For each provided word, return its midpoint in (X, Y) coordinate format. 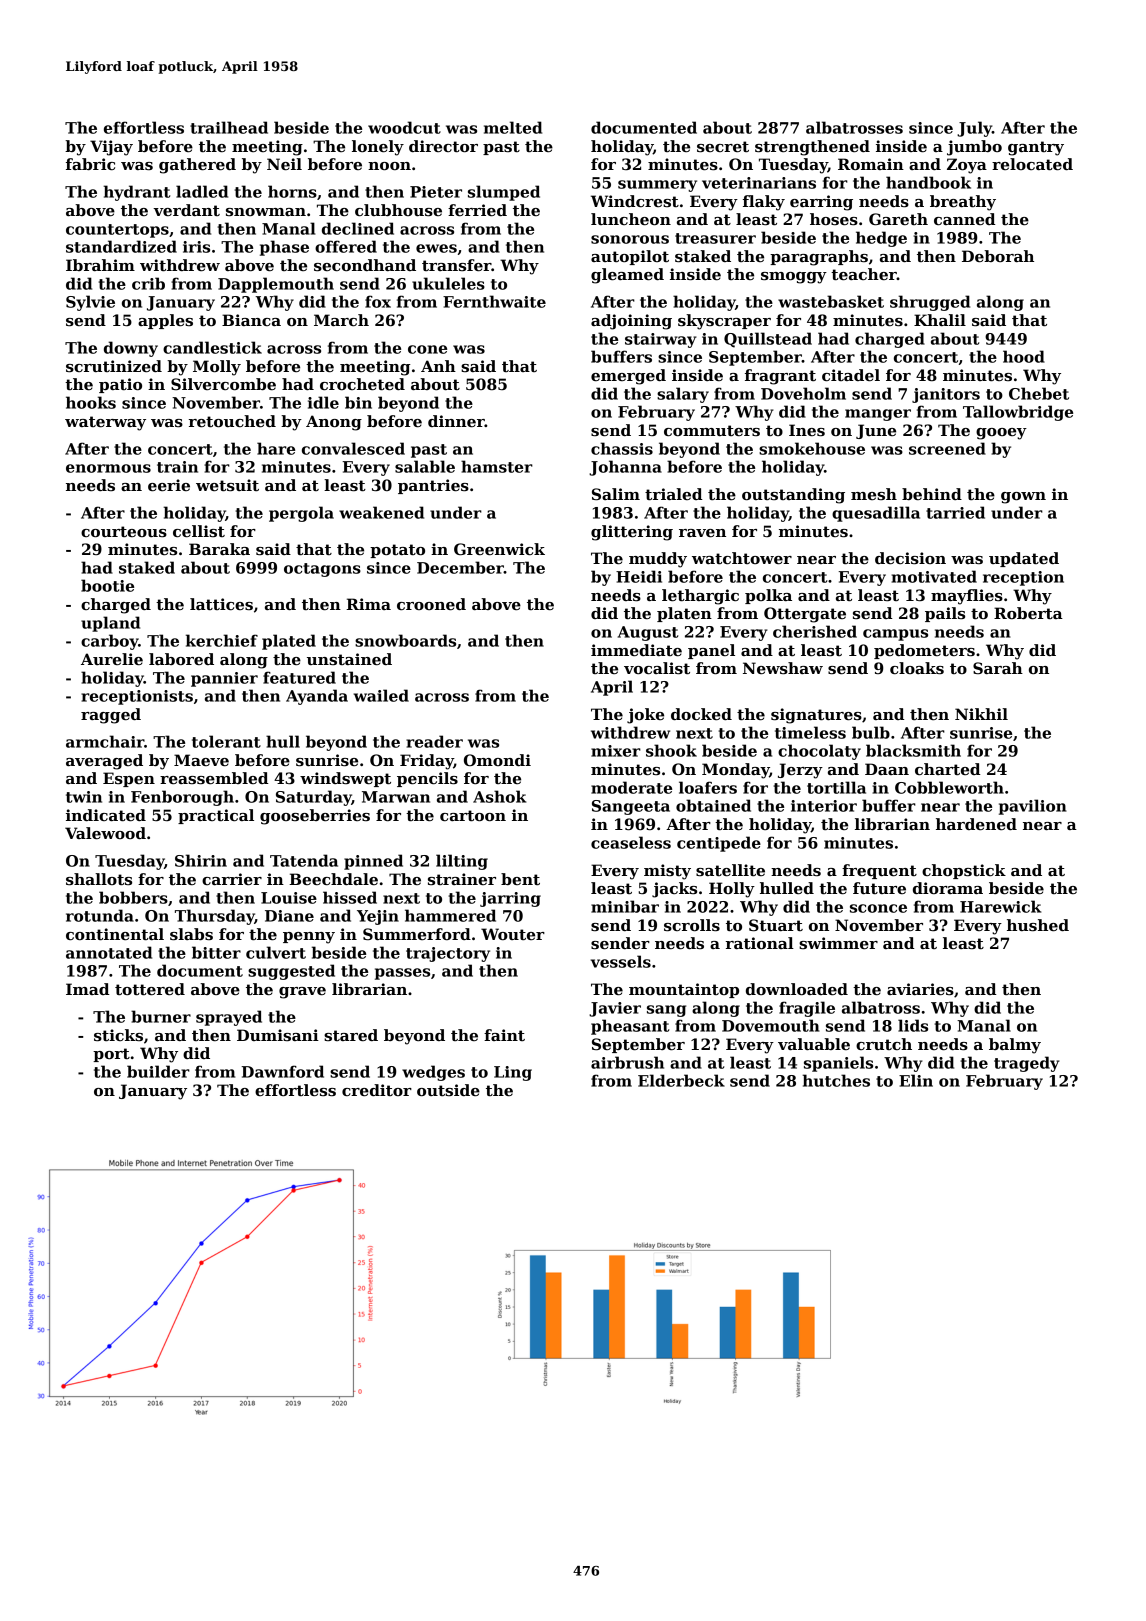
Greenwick (499, 549)
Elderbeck (681, 1080)
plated (289, 642)
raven (702, 533)
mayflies (967, 597)
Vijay (111, 148)
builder (158, 1071)
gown (1023, 498)
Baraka (219, 549)
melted (513, 127)
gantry (1036, 148)
